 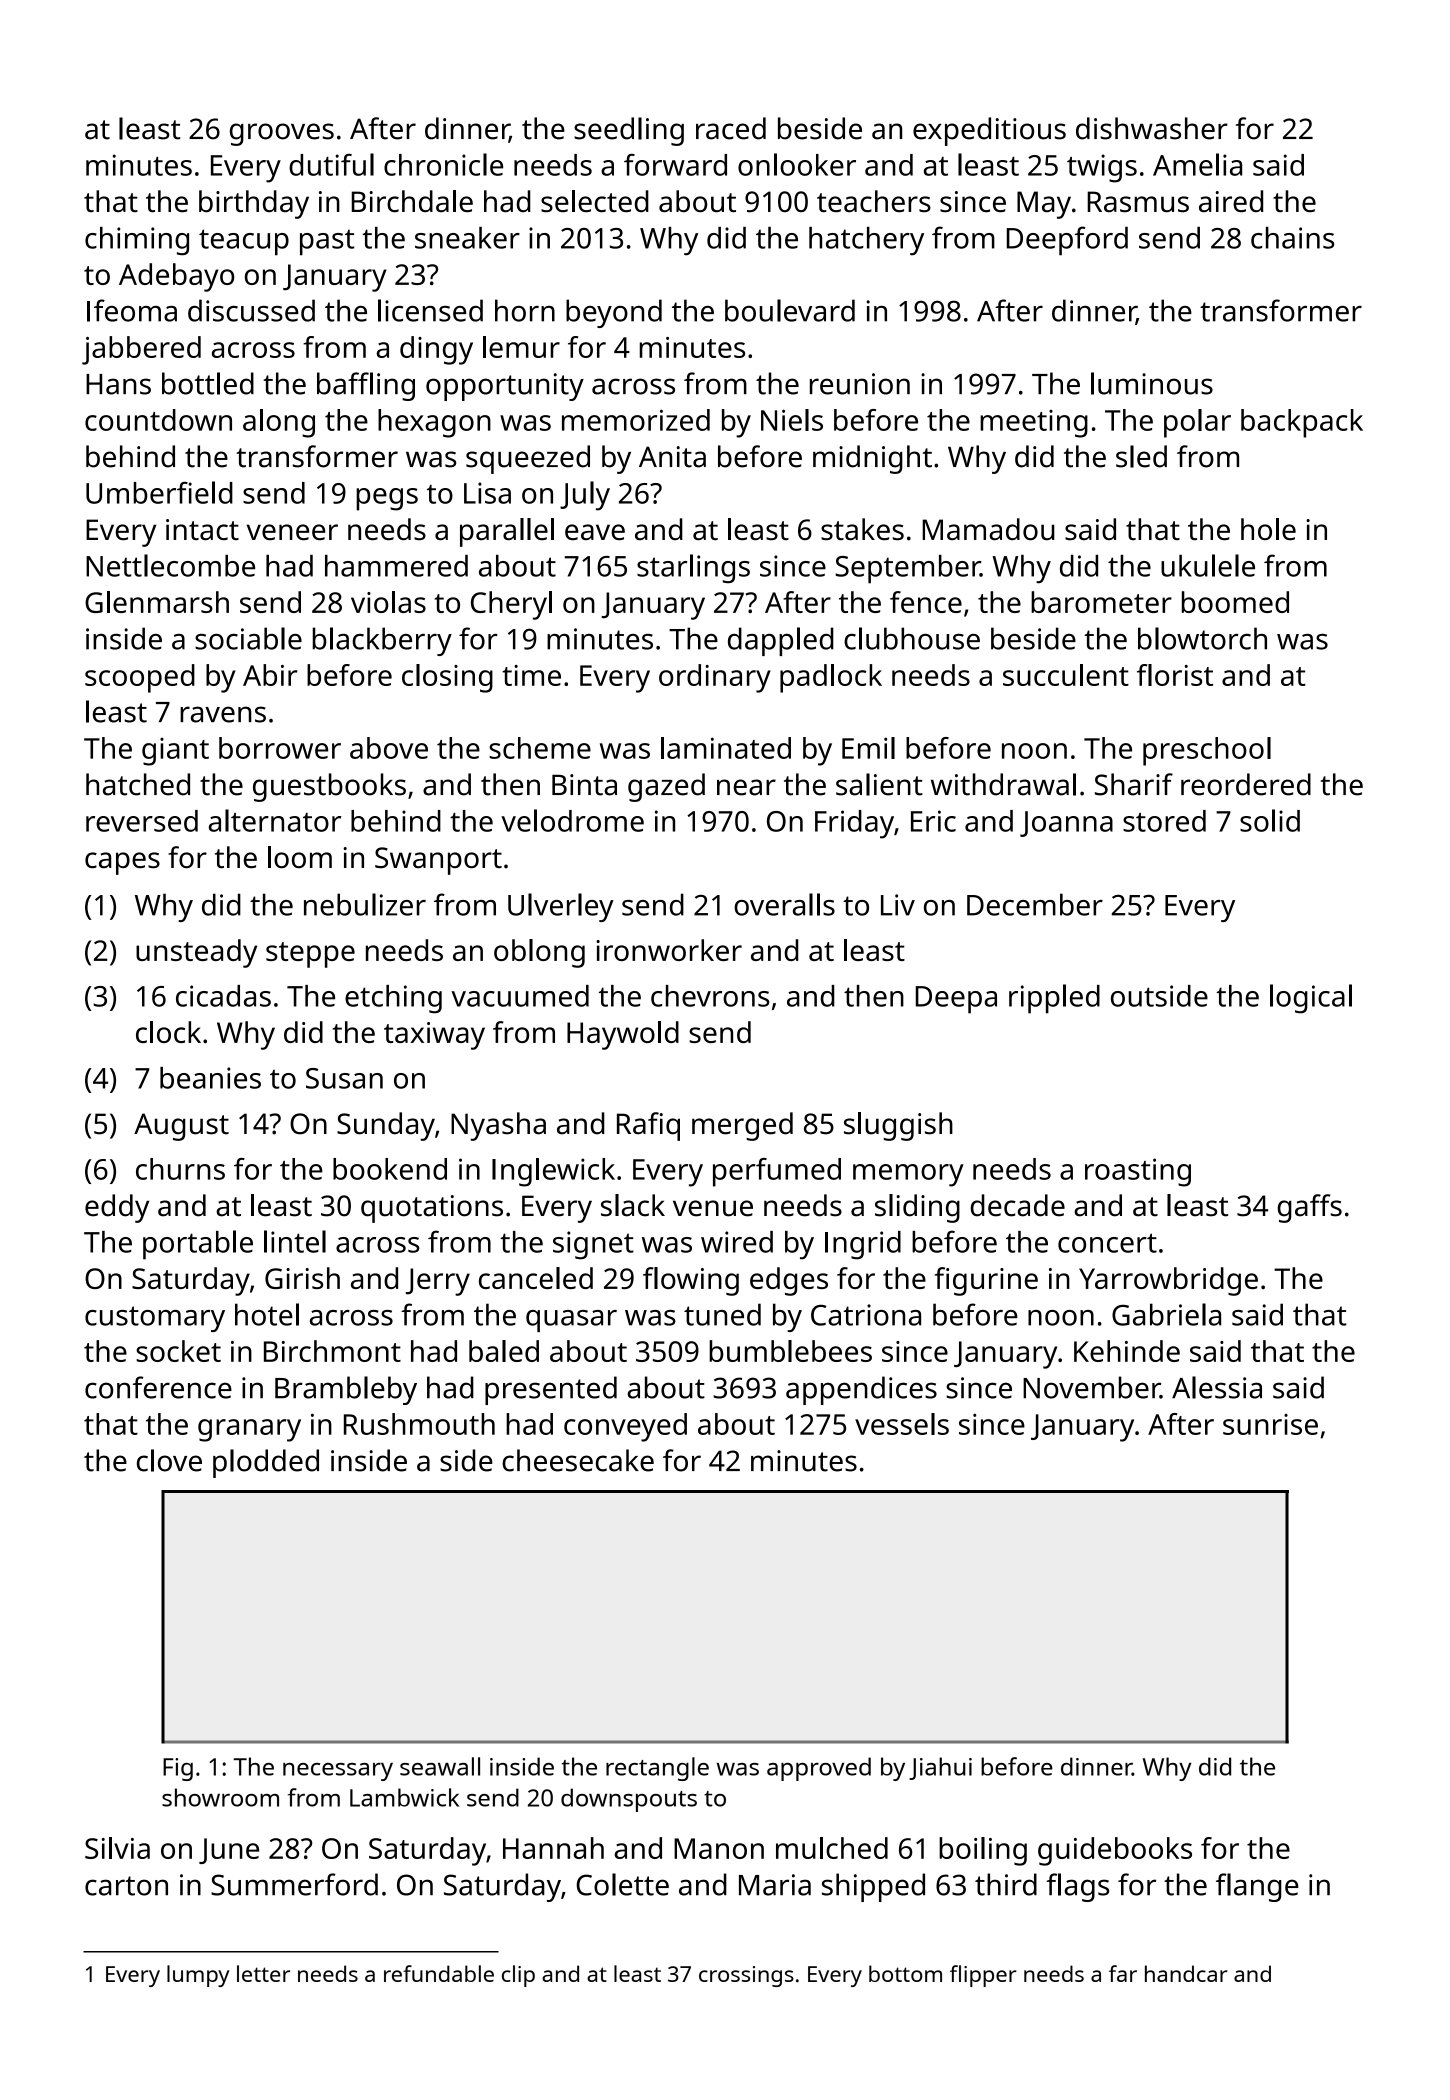 I want to click on nebulizer, so click(x=365, y=904).
